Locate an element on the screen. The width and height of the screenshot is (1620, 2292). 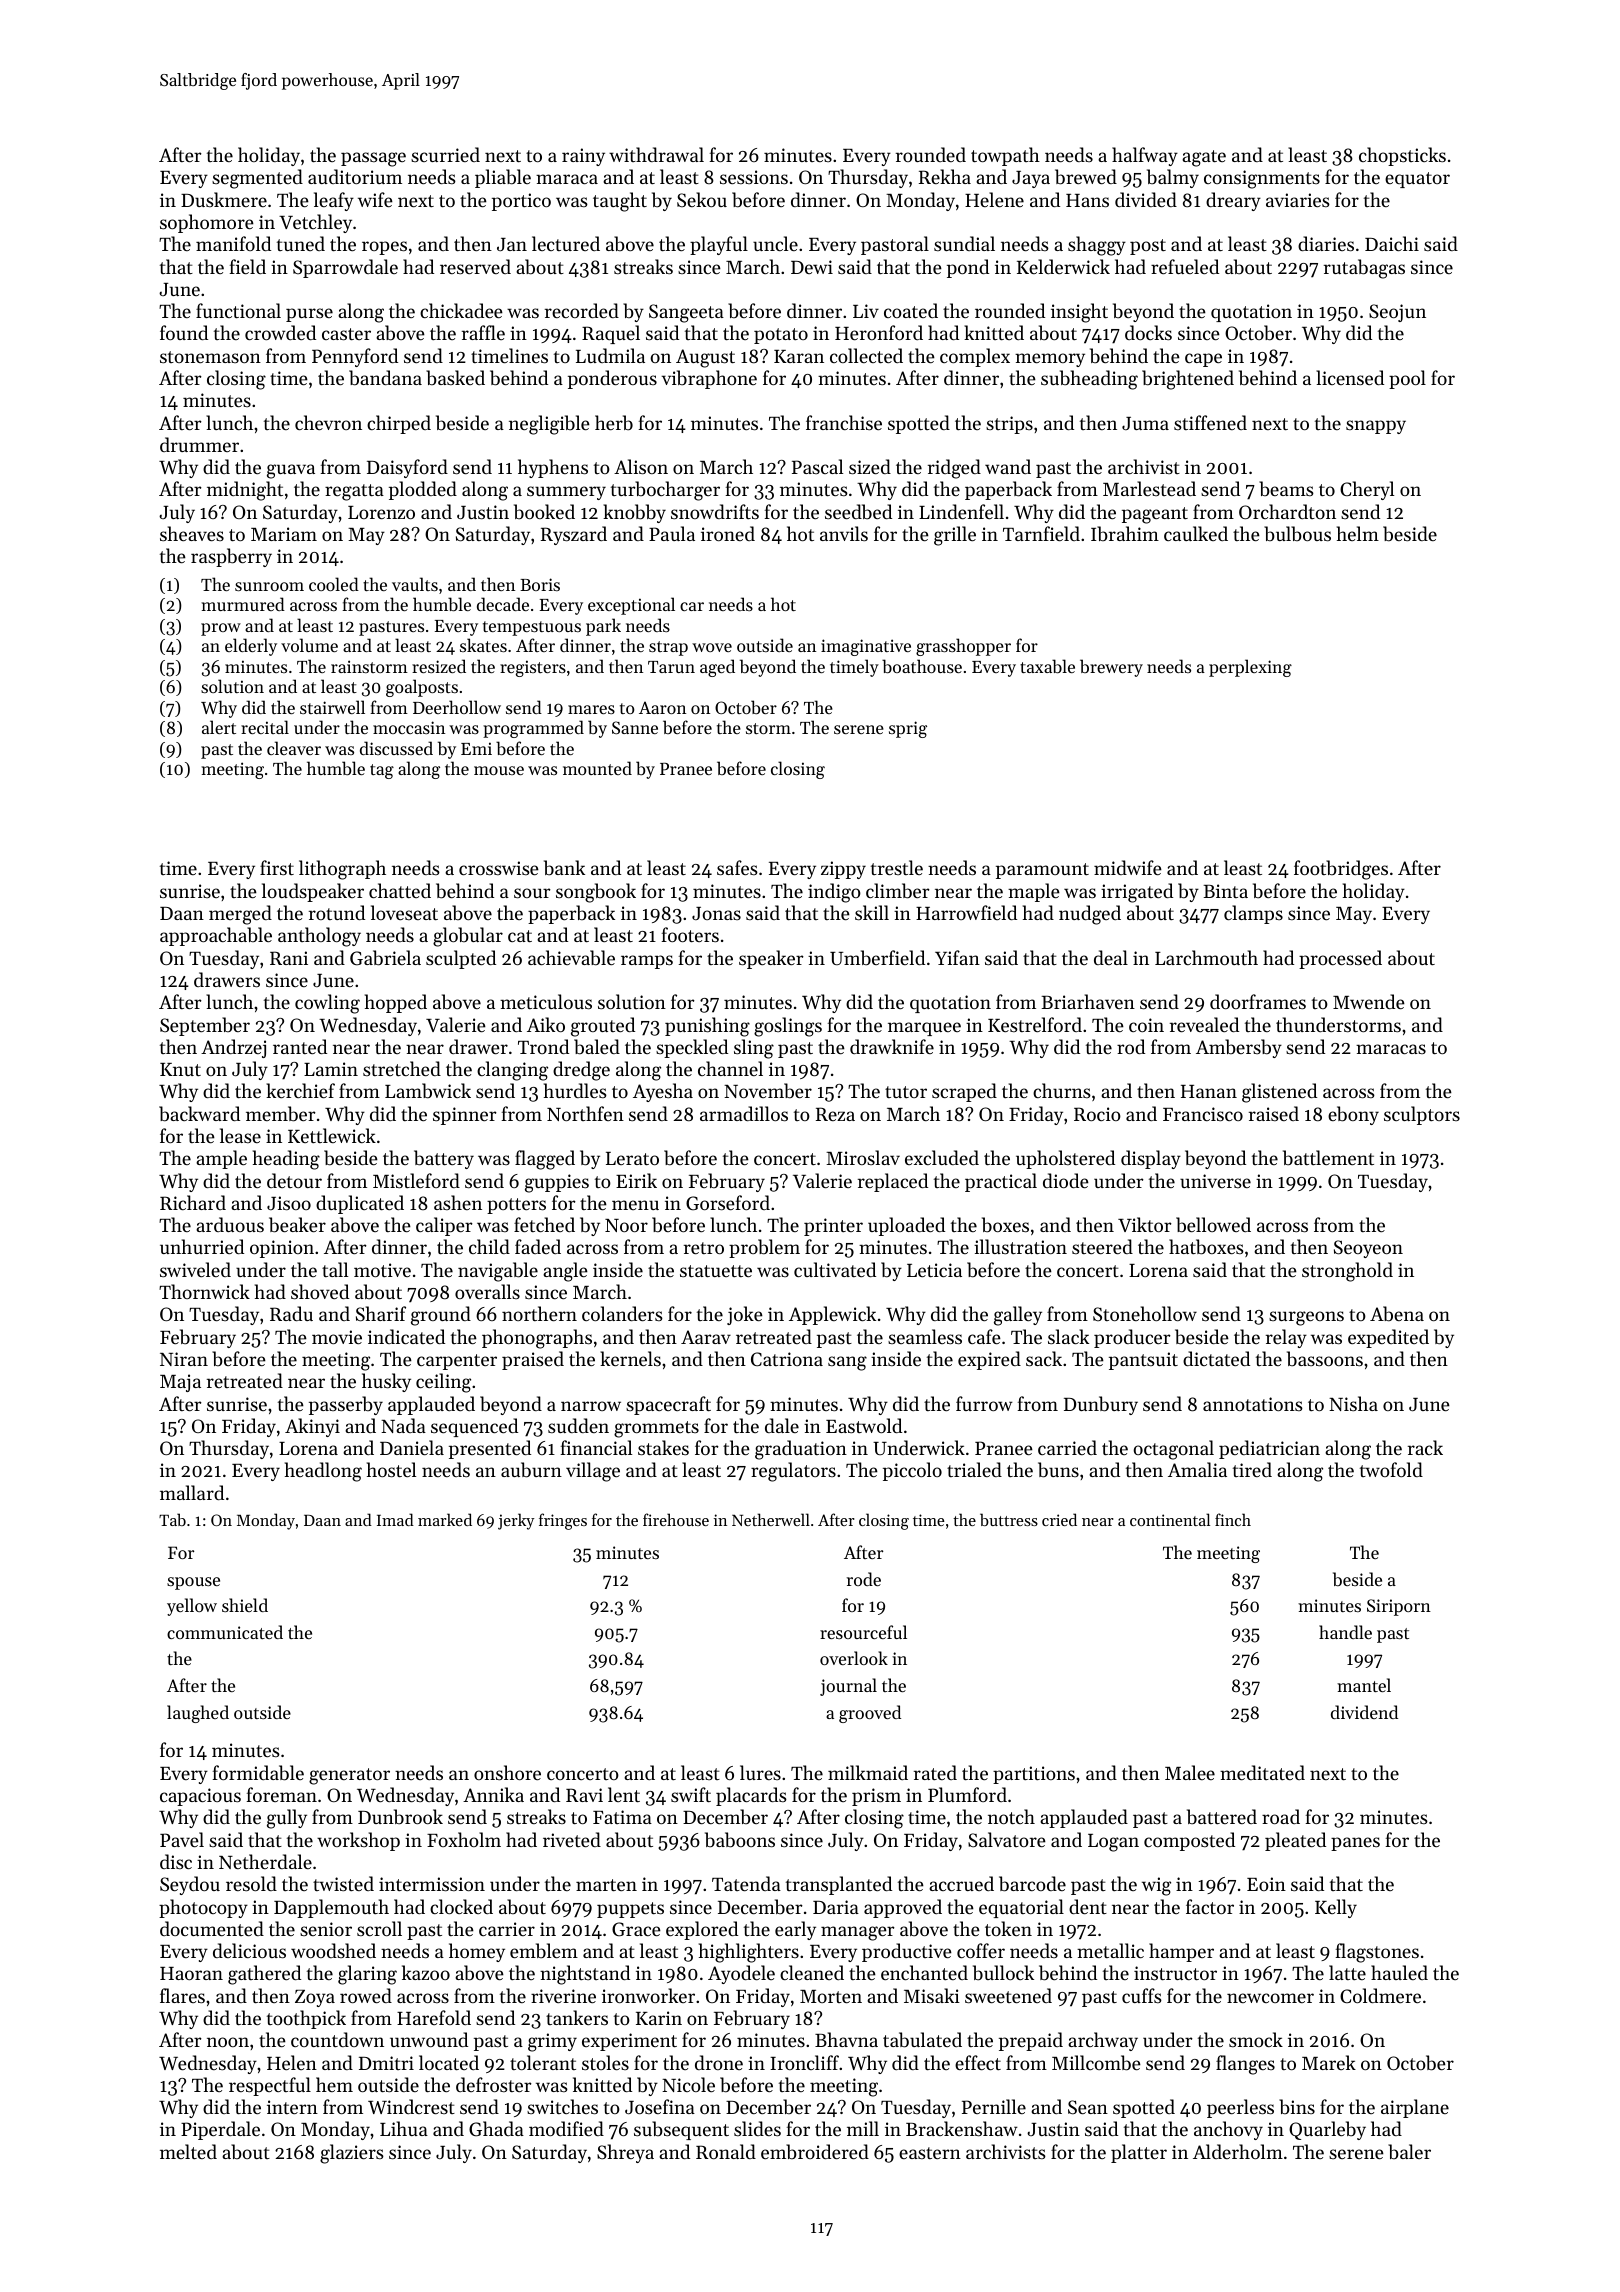
mallard is located at coordinates (192, 1492).
